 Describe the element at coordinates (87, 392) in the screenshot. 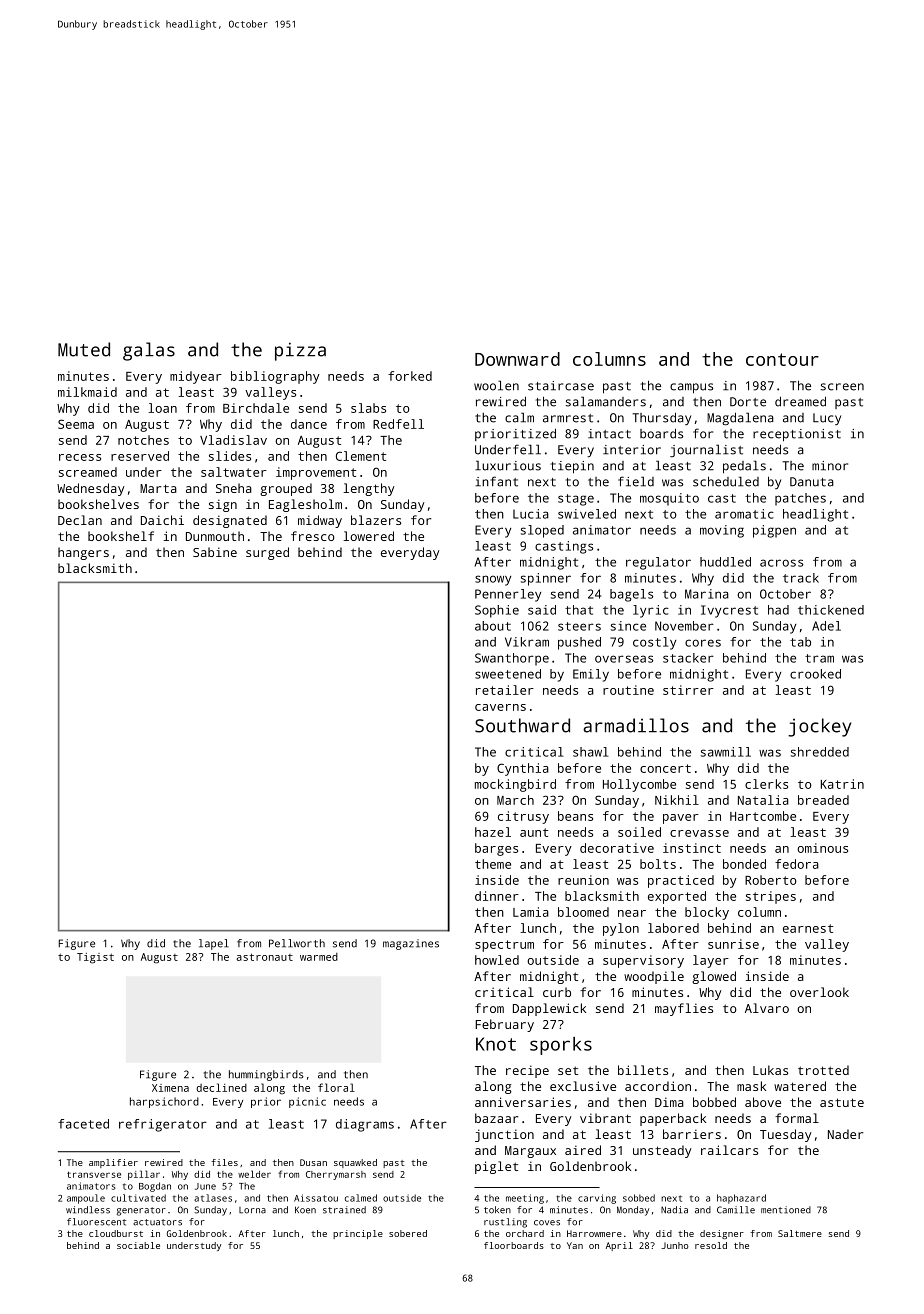

I see `milkmaid` at that location.
